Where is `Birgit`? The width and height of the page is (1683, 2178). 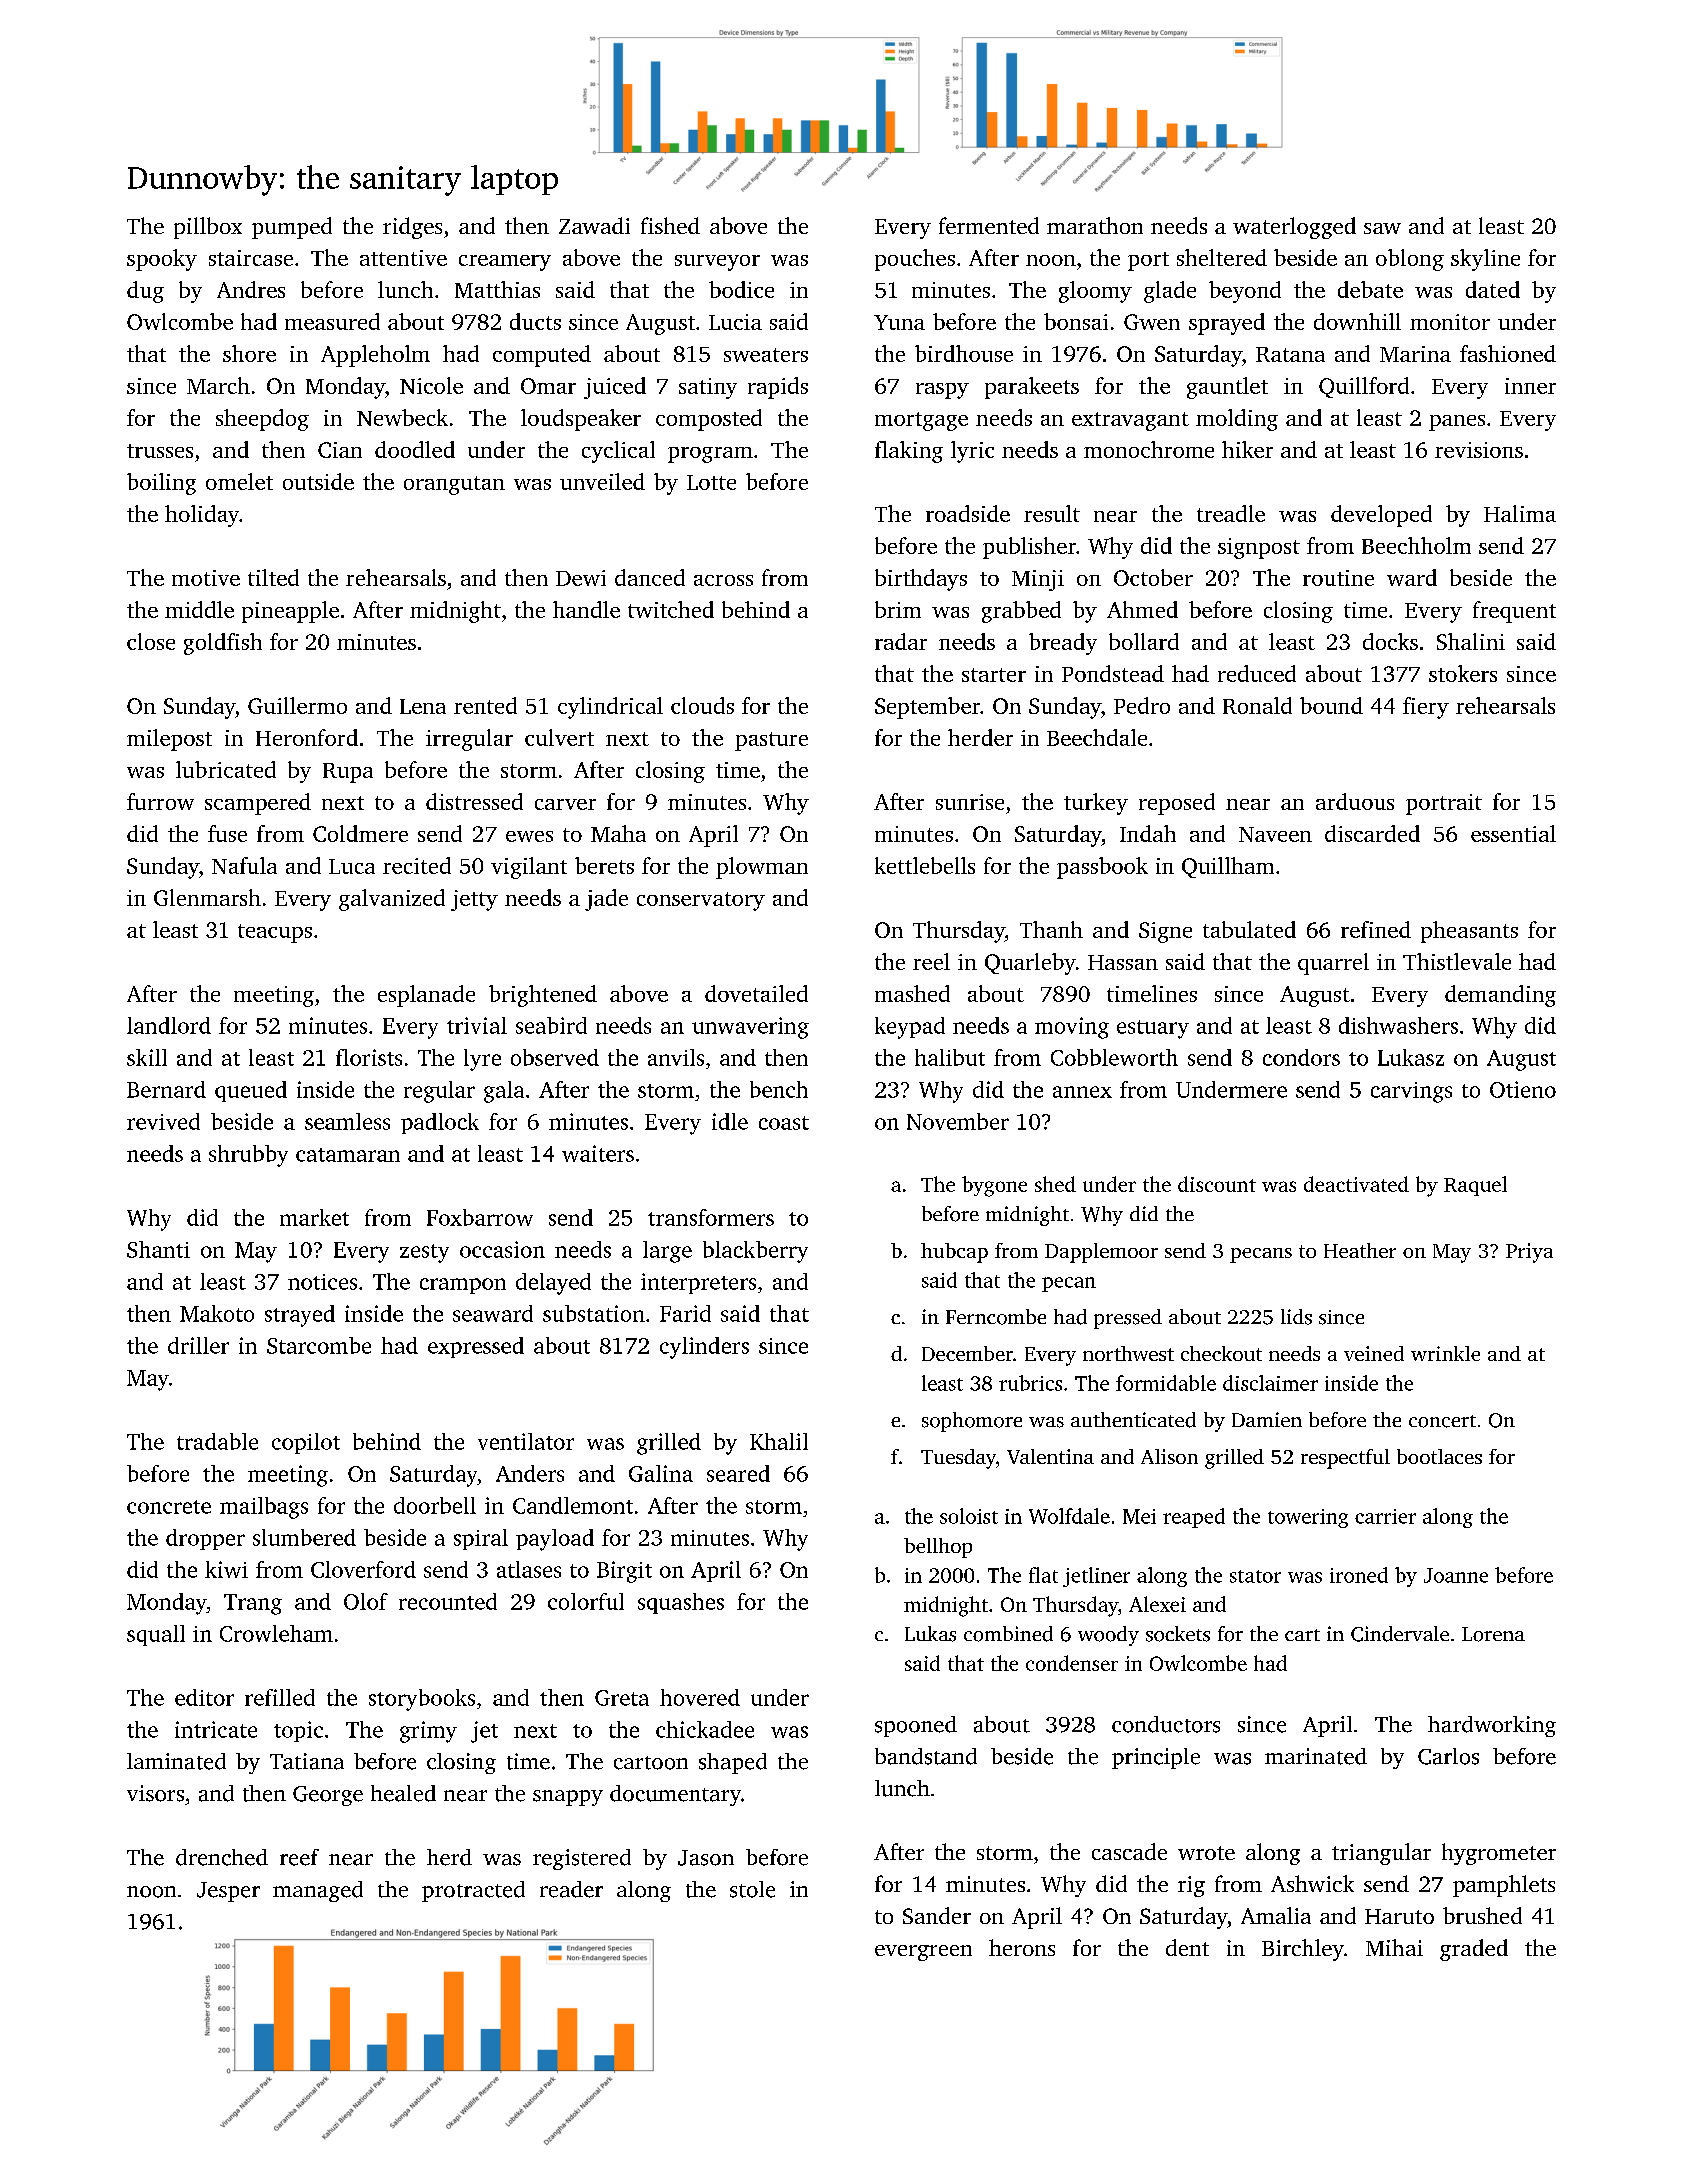 Birgit is located at coordinates (624, 1572).
